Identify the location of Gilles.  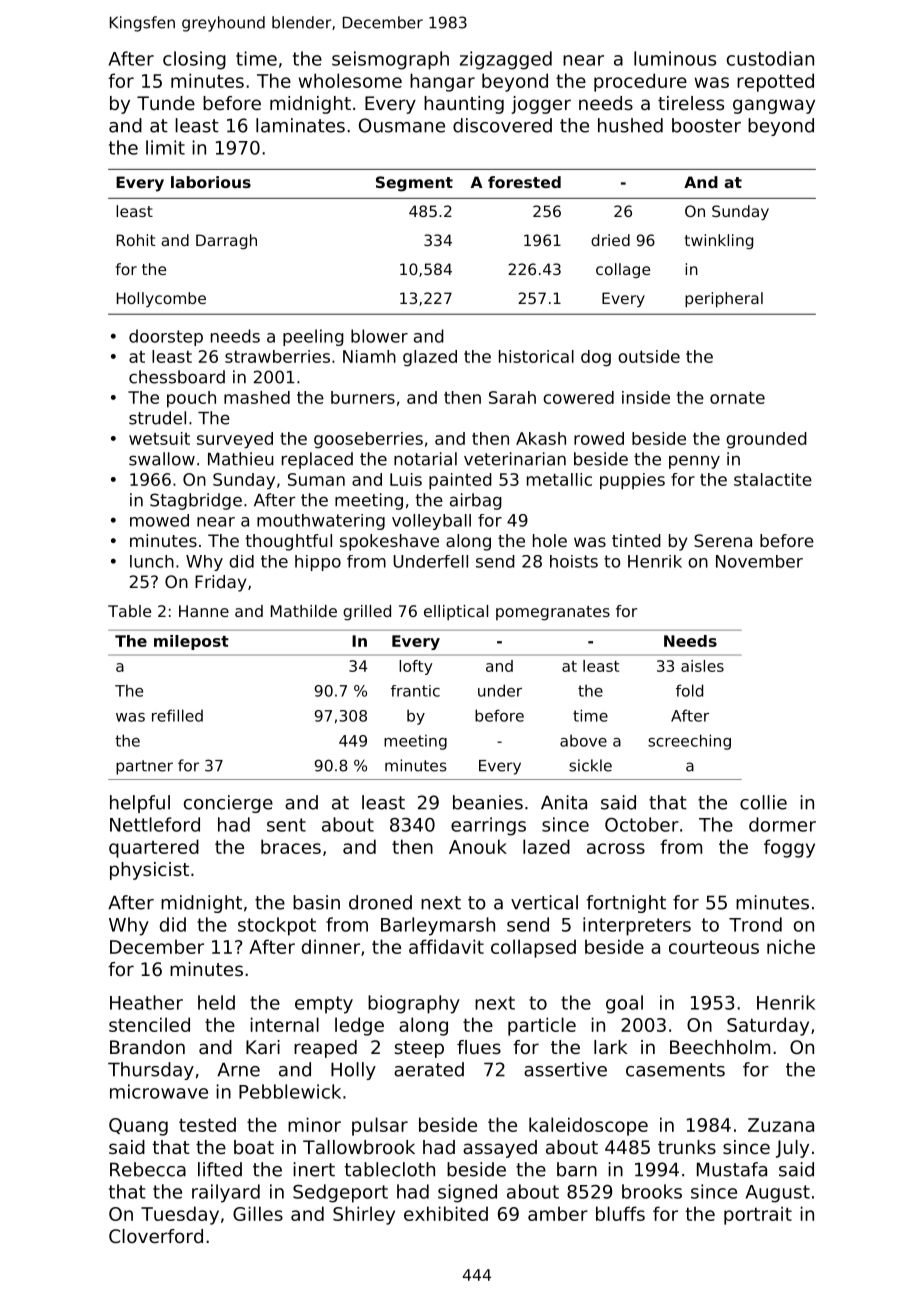
(258, 1213).
